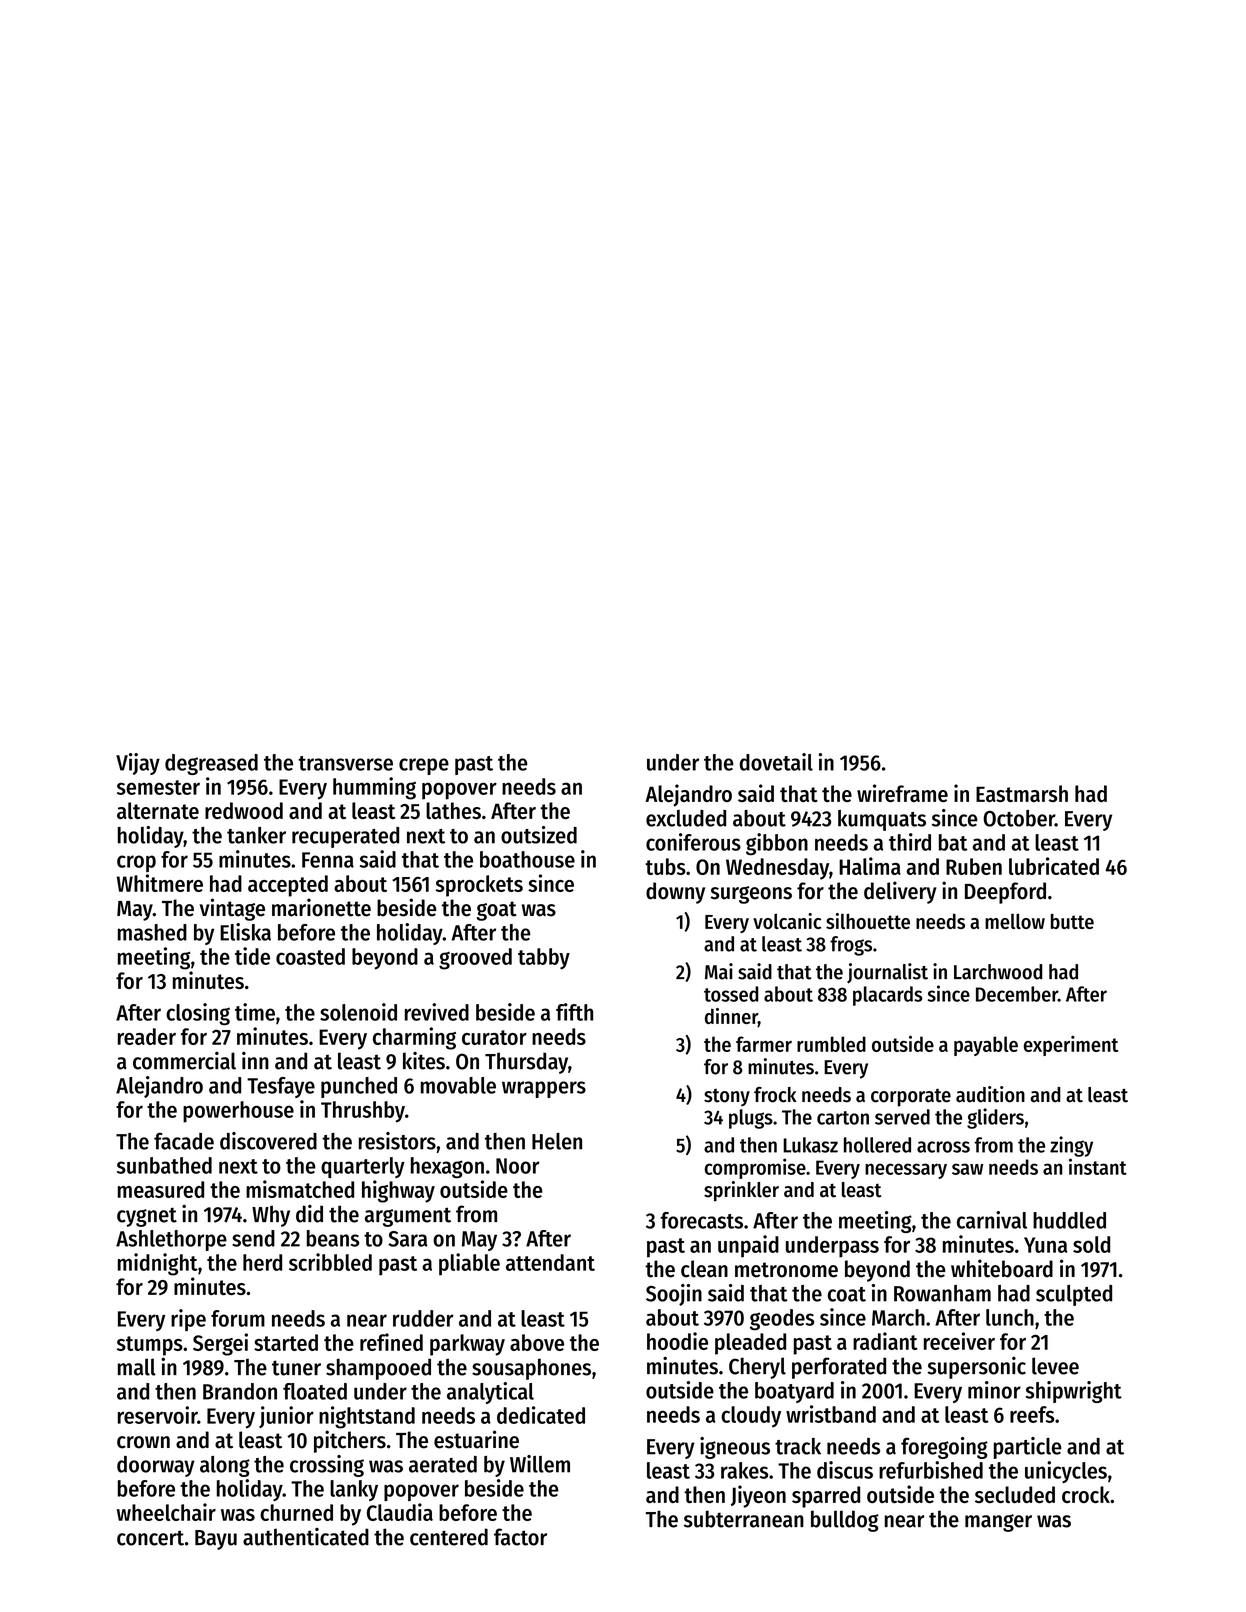 The width and height of the document is (1246, 1612). Describe the element at coordinates (727, 1098) in the document. I see `stony` at that location.
